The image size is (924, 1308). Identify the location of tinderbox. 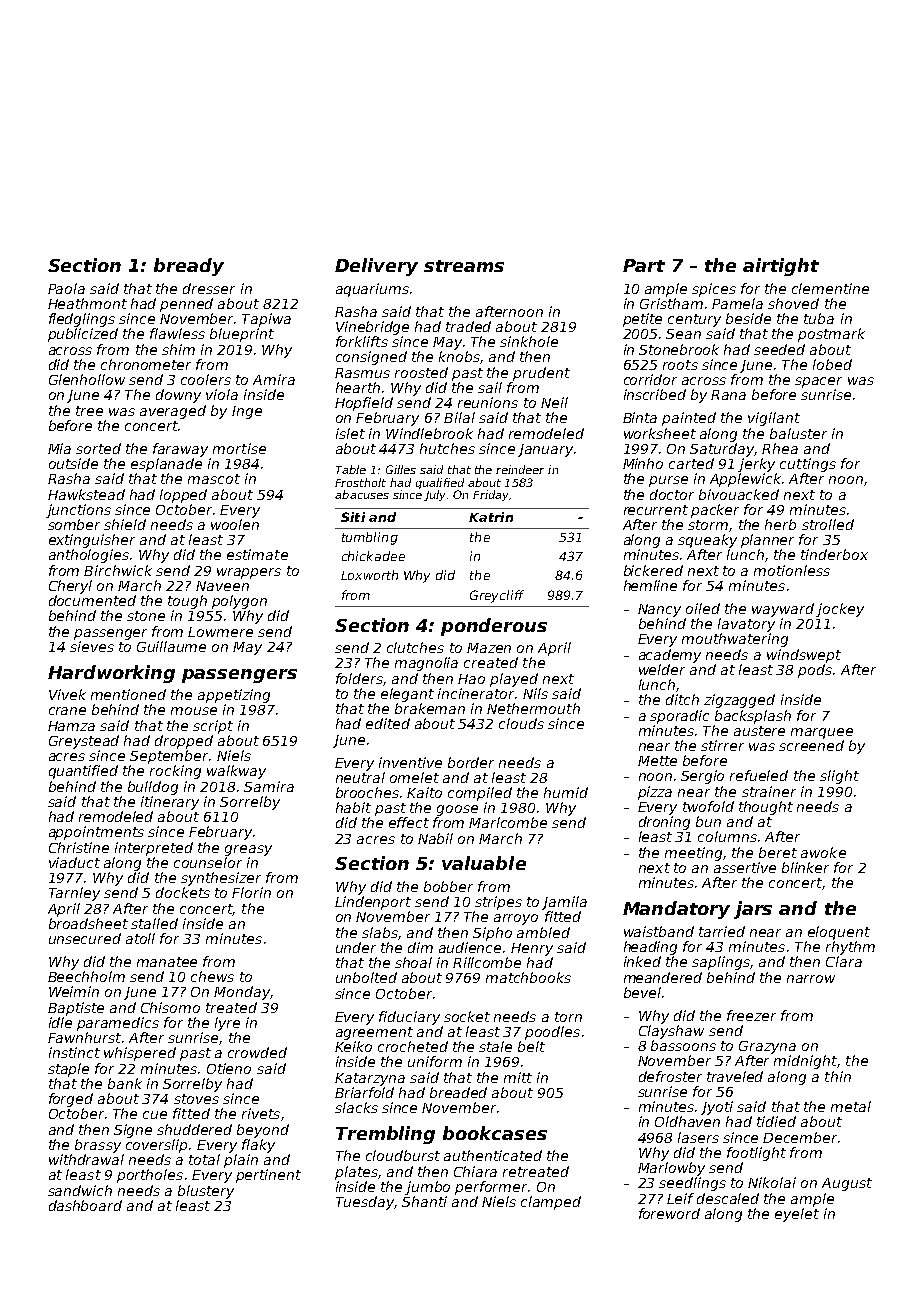
(834, 554).
